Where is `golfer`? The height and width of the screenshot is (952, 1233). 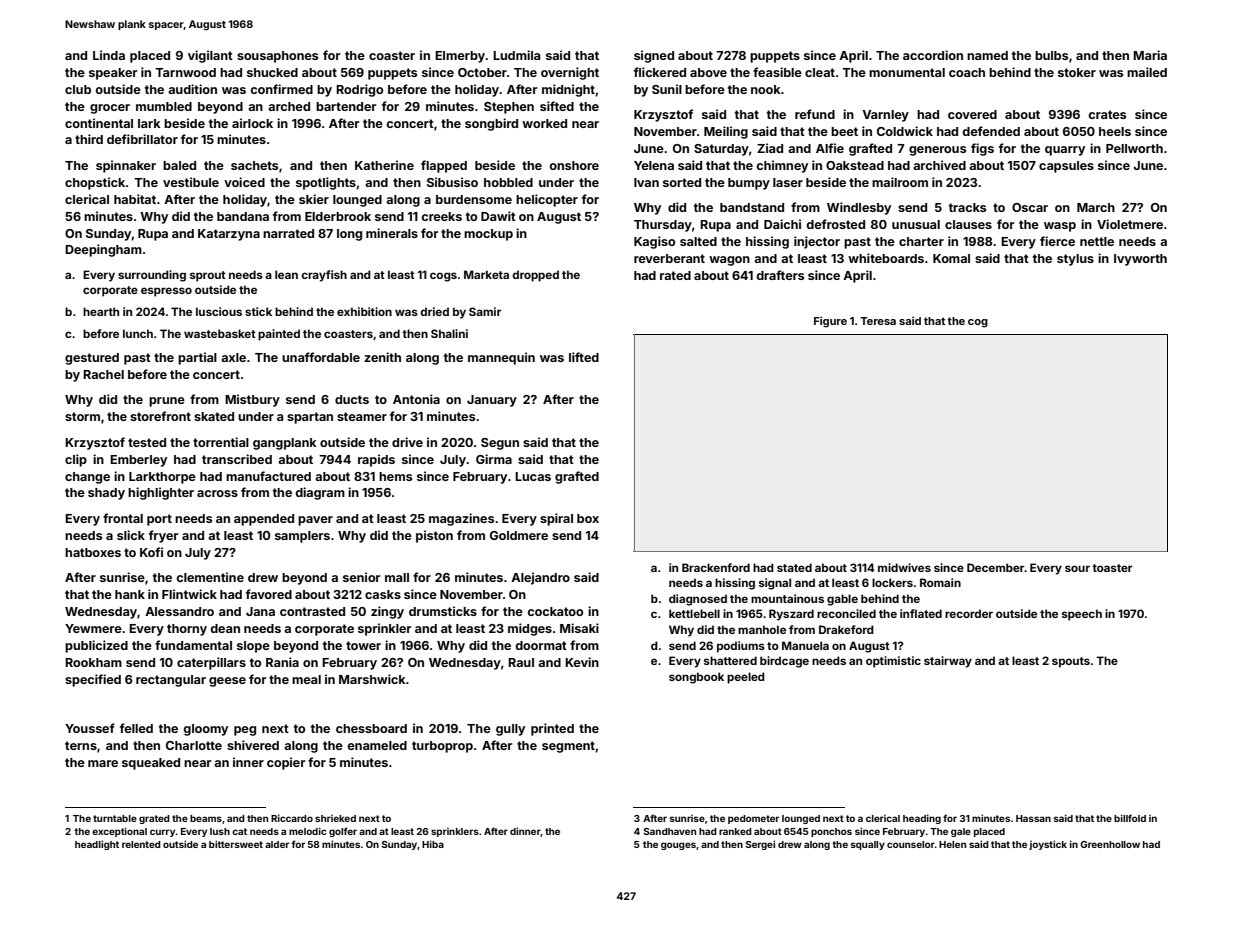 golfer is located at coordinates (343, 832).
